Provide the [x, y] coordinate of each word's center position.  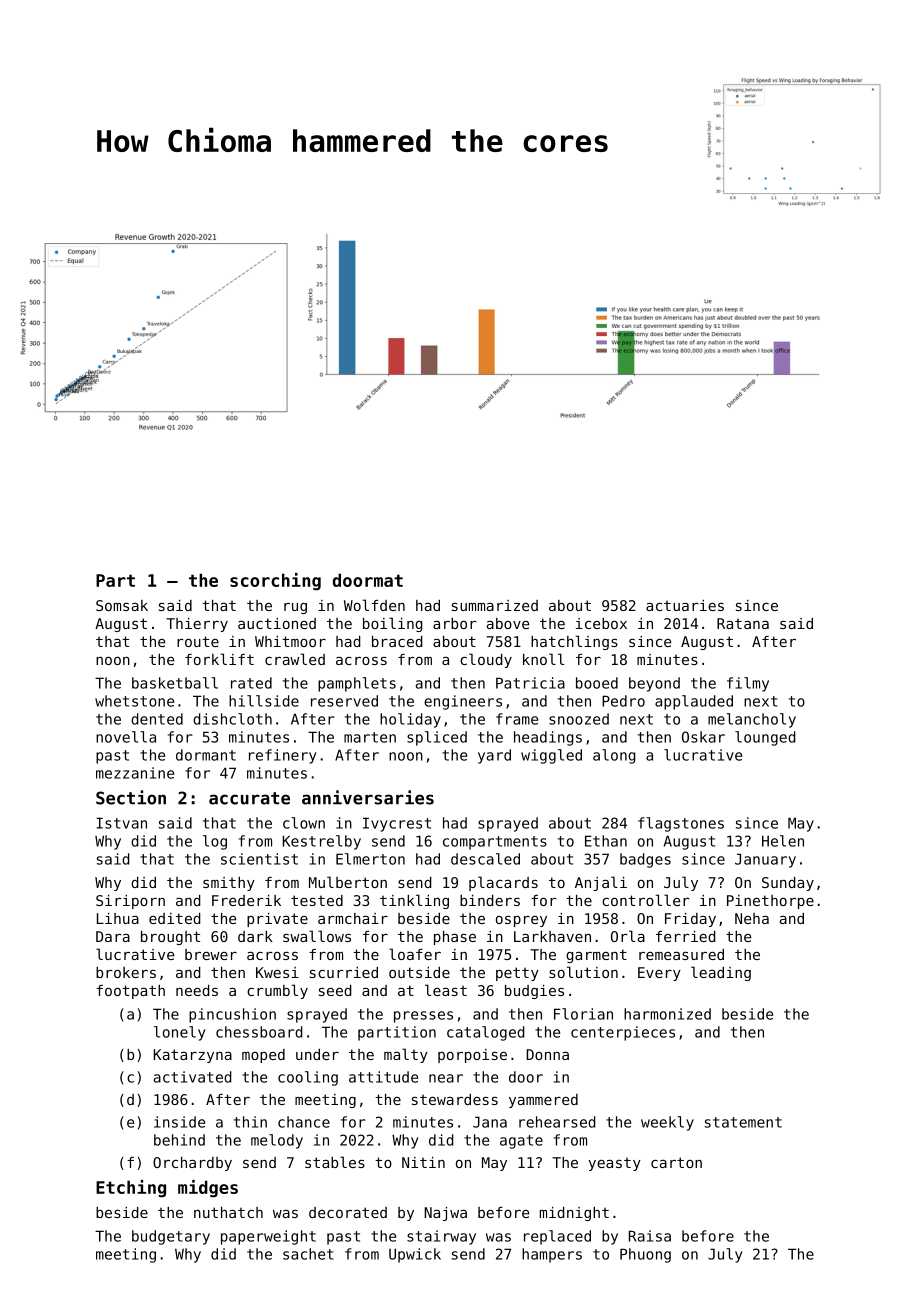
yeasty [614, 1164]
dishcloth [232, 719]
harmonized [667, 1014]
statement [743, 1122]
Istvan [121, 823]
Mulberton [348, 882]
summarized [495, 605]
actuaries [685, 605]
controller [646, 900]
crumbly [277, 991]
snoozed [579, 719]
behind [179, 1140]
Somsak [122, 605]
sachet [308, 1254]
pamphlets [357, 684]
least [446, 990]
